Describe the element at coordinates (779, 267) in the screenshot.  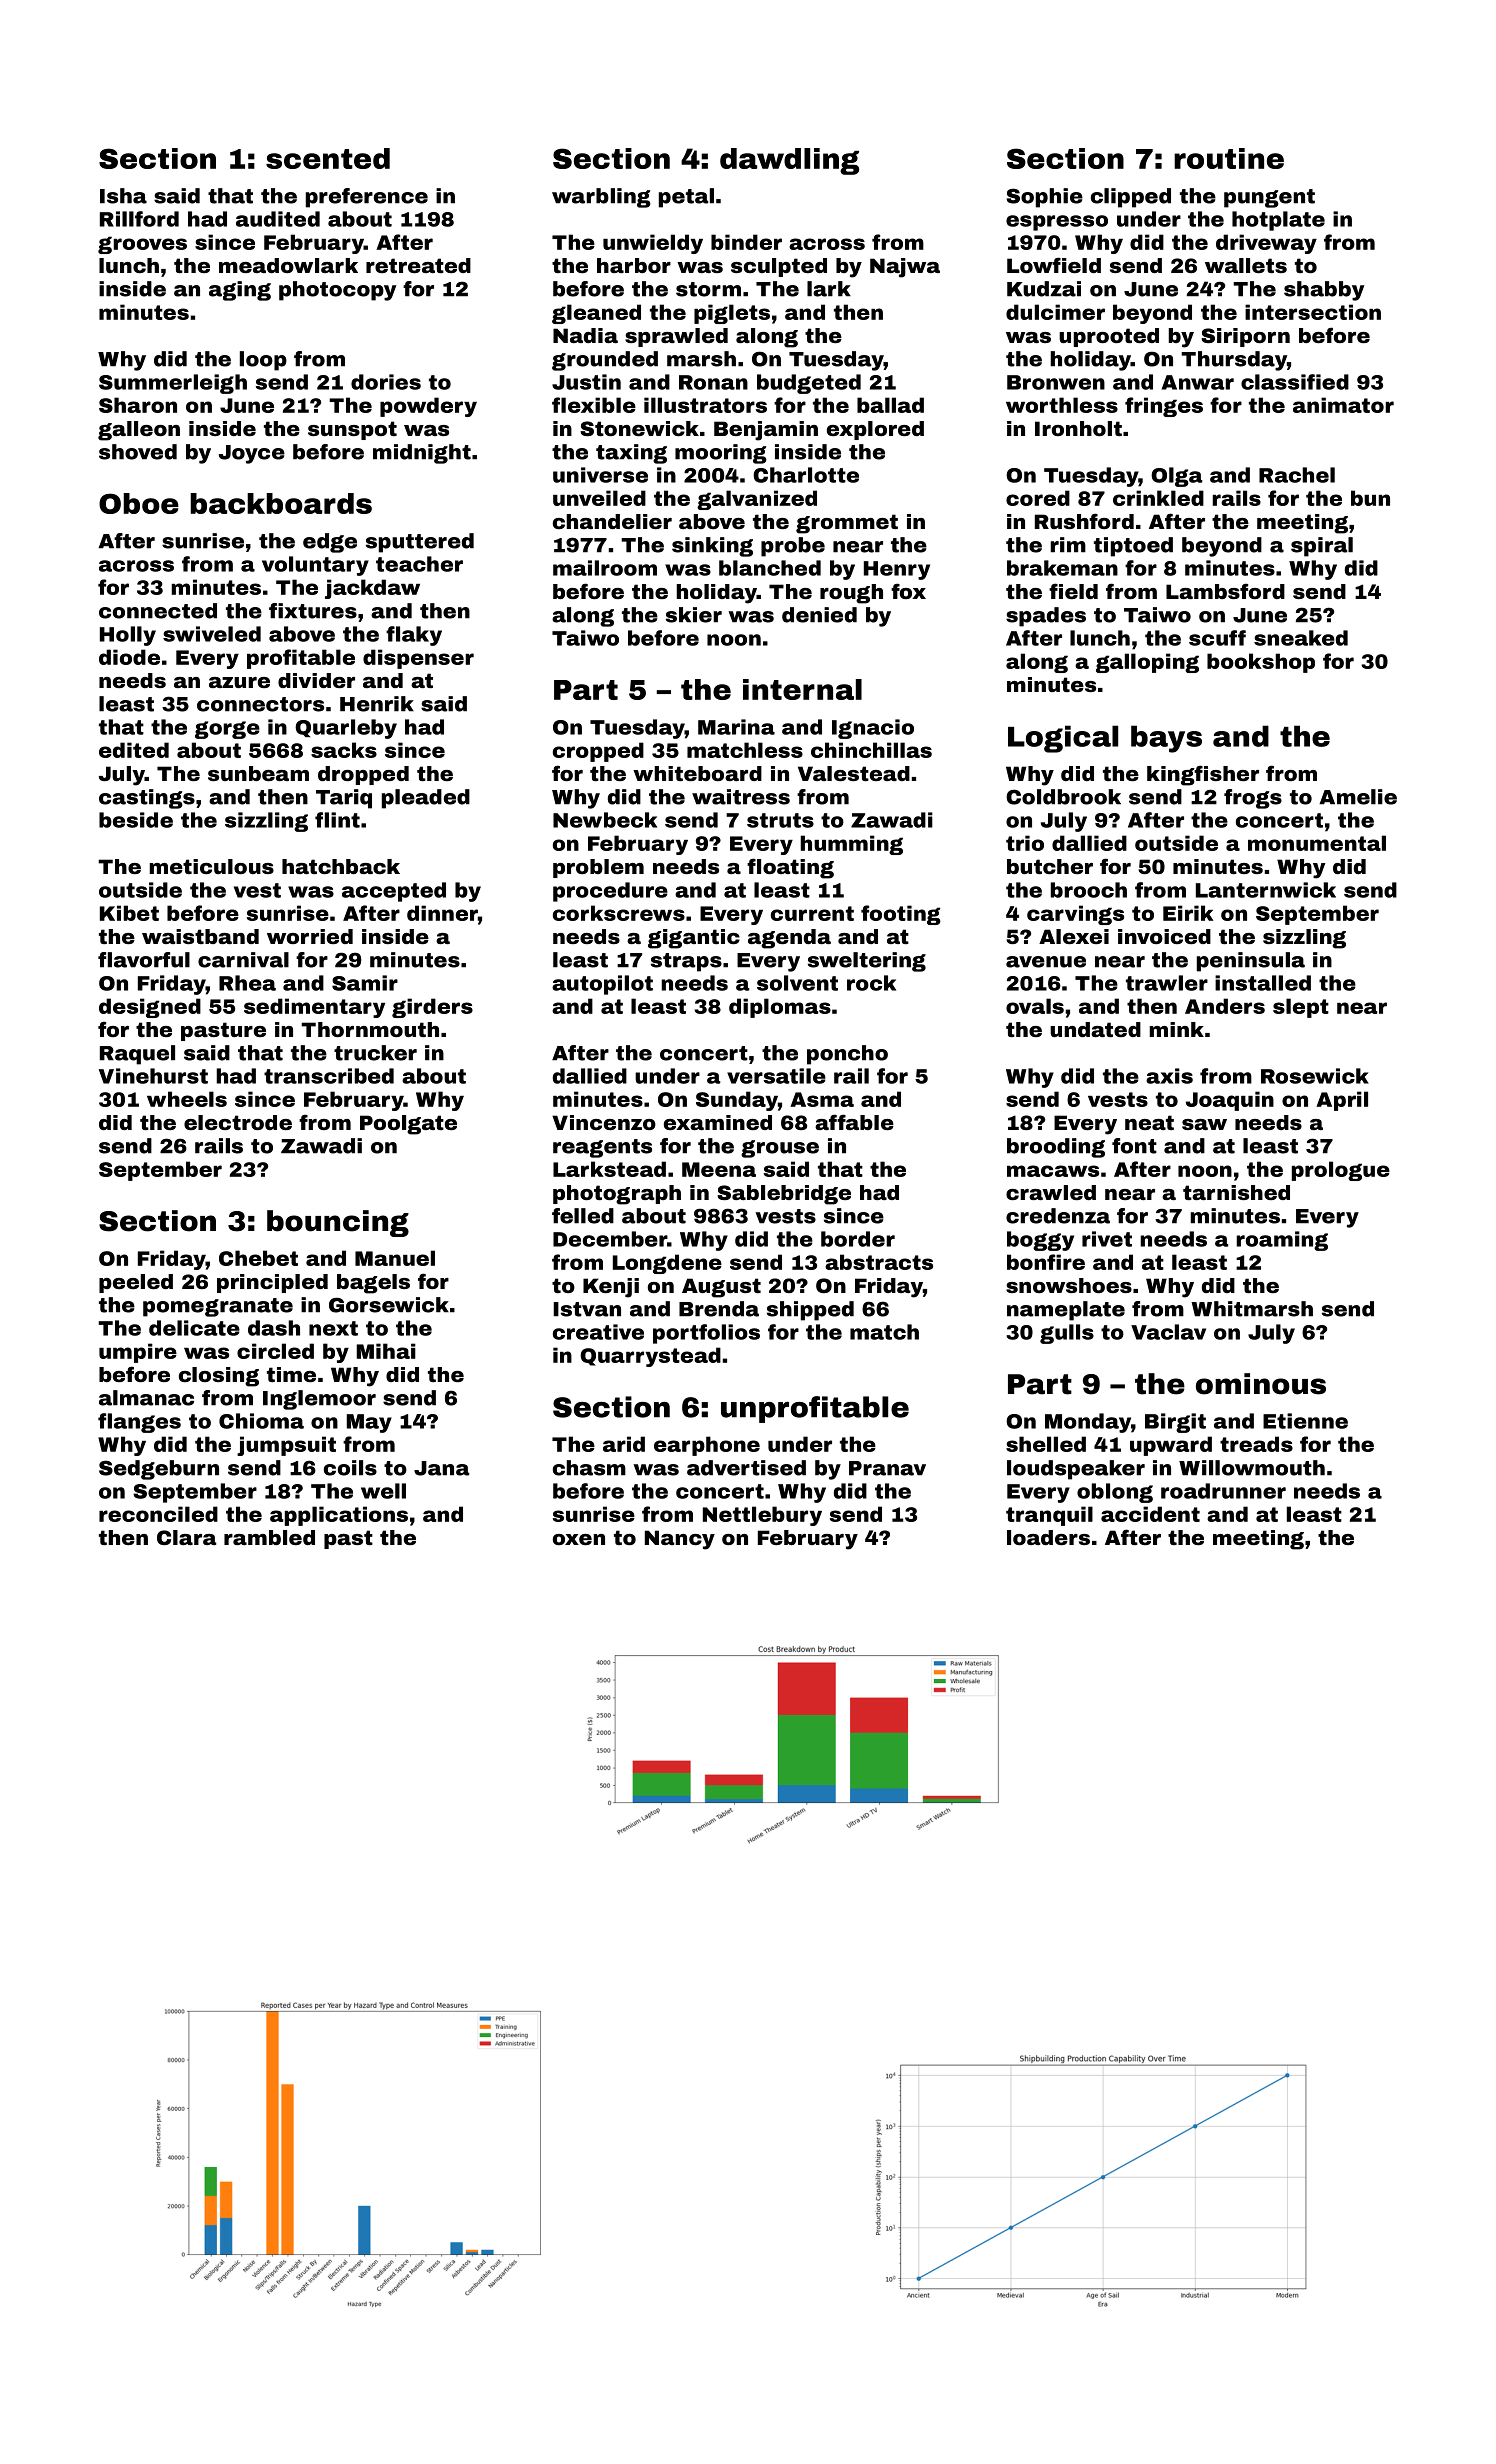
I see `sculpted` at that location.
